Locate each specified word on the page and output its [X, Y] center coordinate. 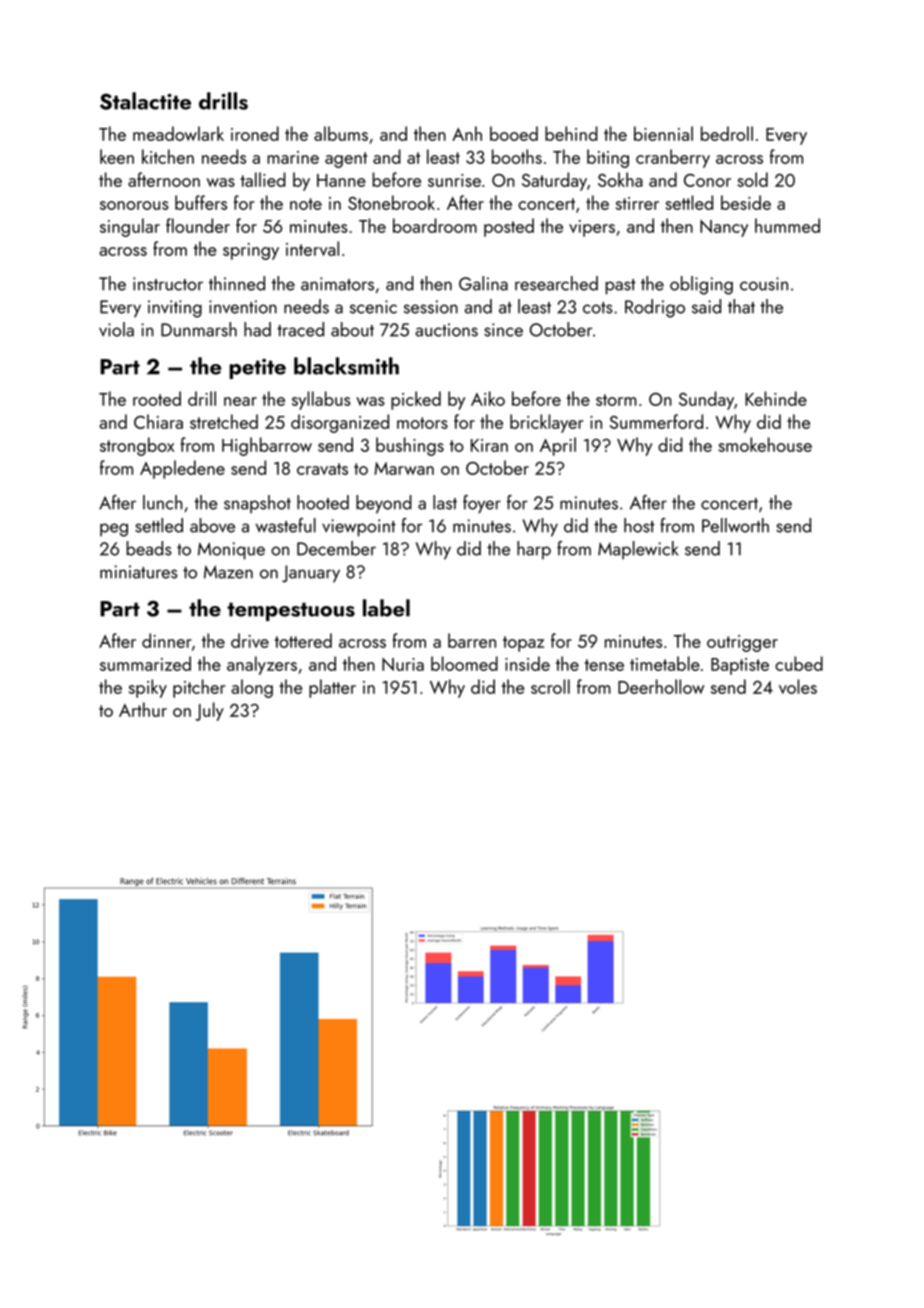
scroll [550, 686]
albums [341, 133]
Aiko [488, 398]
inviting [175, 309]
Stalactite [145, 101]
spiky [148, 688]
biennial [663, 133]
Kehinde [776, 398]
